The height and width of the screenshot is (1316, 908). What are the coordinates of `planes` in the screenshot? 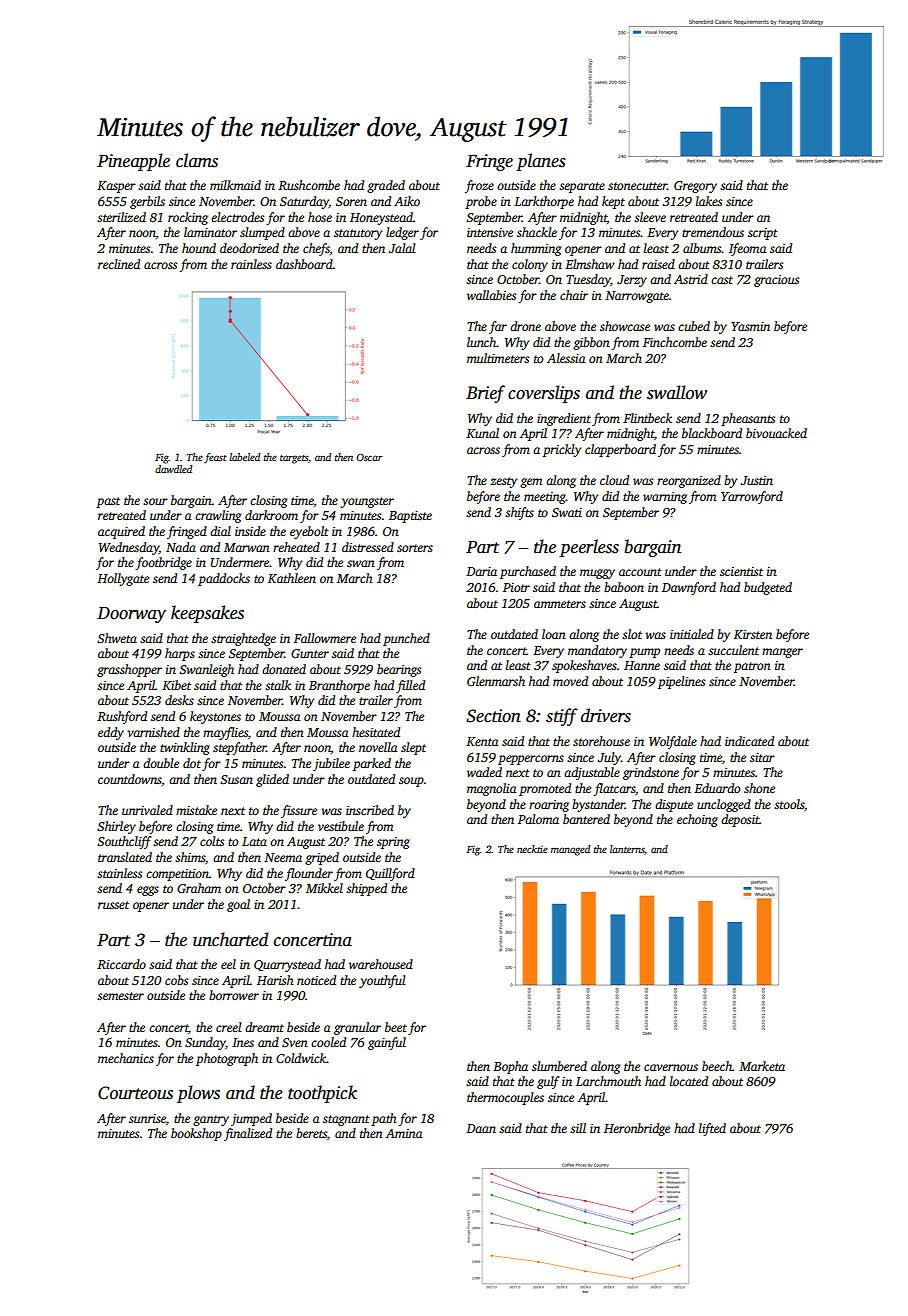 It's located at (540, 162).
